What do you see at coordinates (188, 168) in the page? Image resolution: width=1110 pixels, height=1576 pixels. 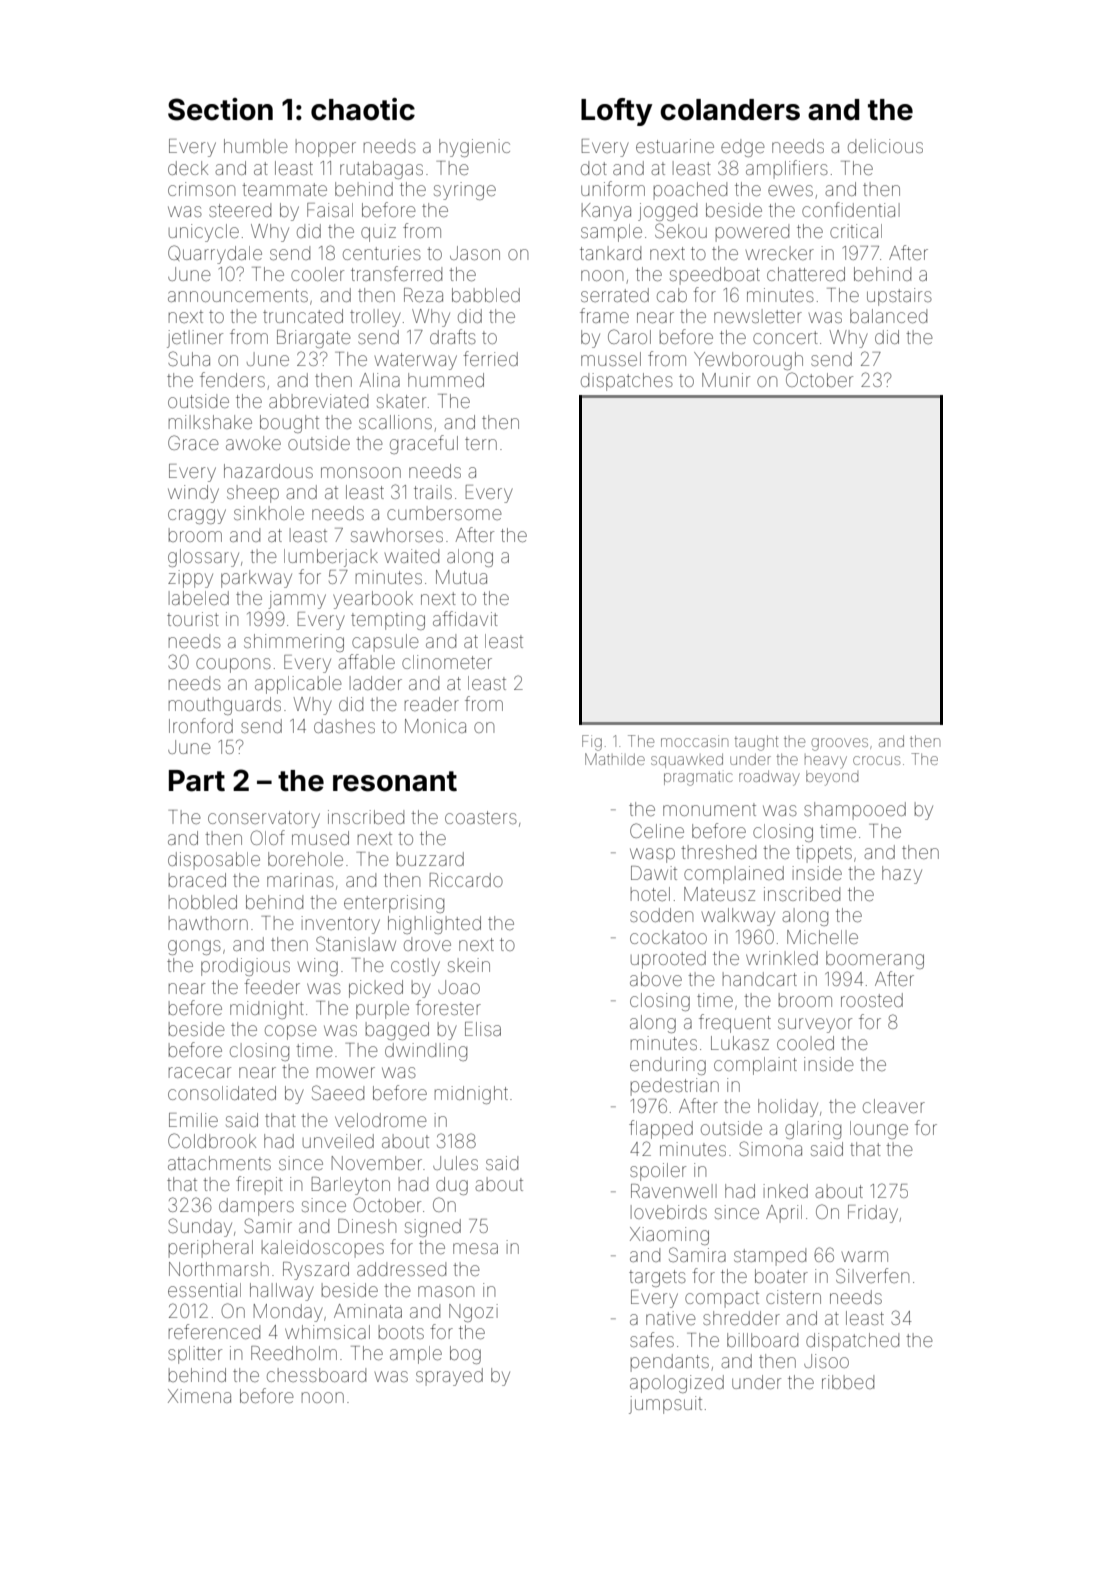 I see `deck` at bounding box center [188, 168].
